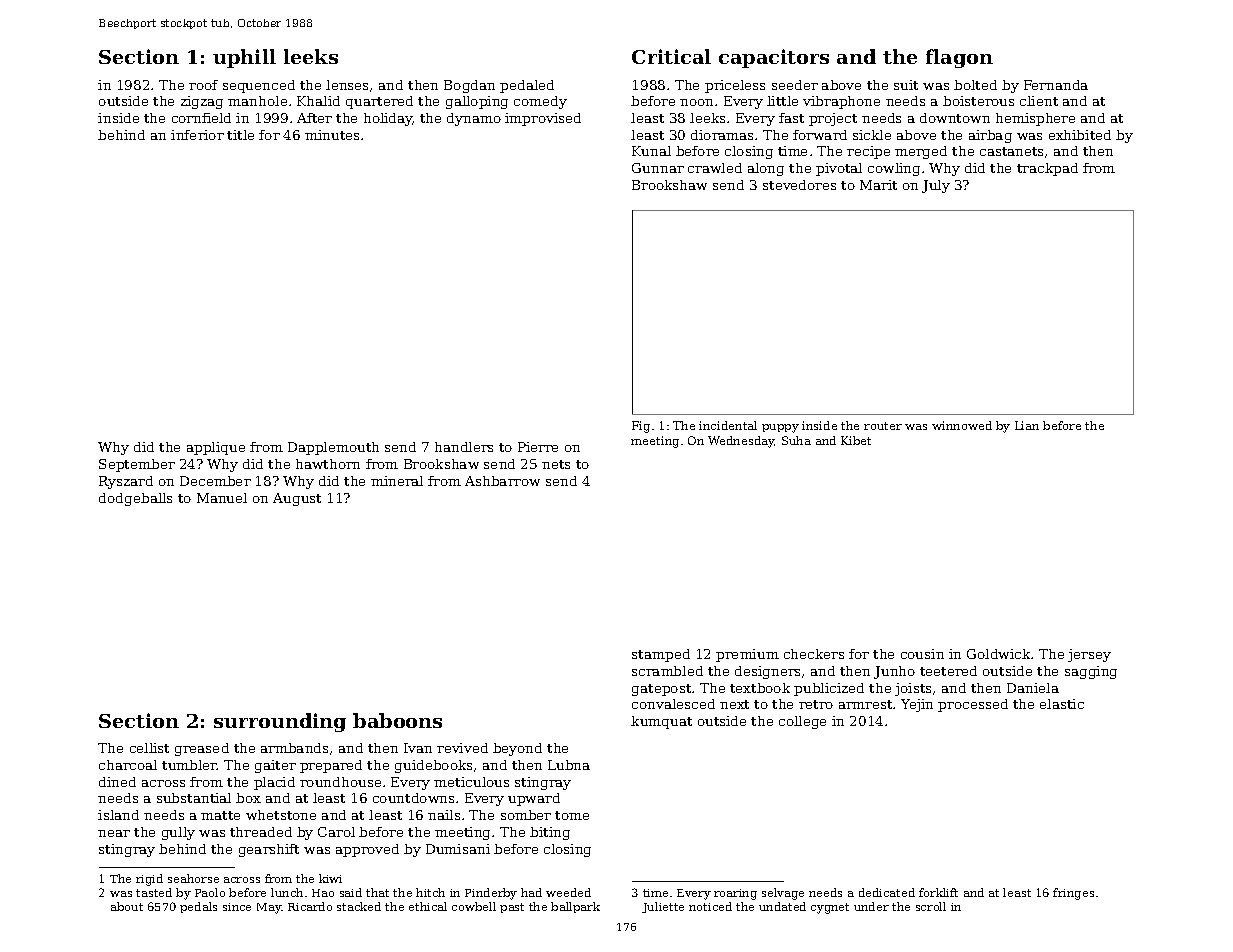 The height and width of the document is (952, 1233). Describe the element at coordinates (782, 906) in the document. I see `undated` at that location.
